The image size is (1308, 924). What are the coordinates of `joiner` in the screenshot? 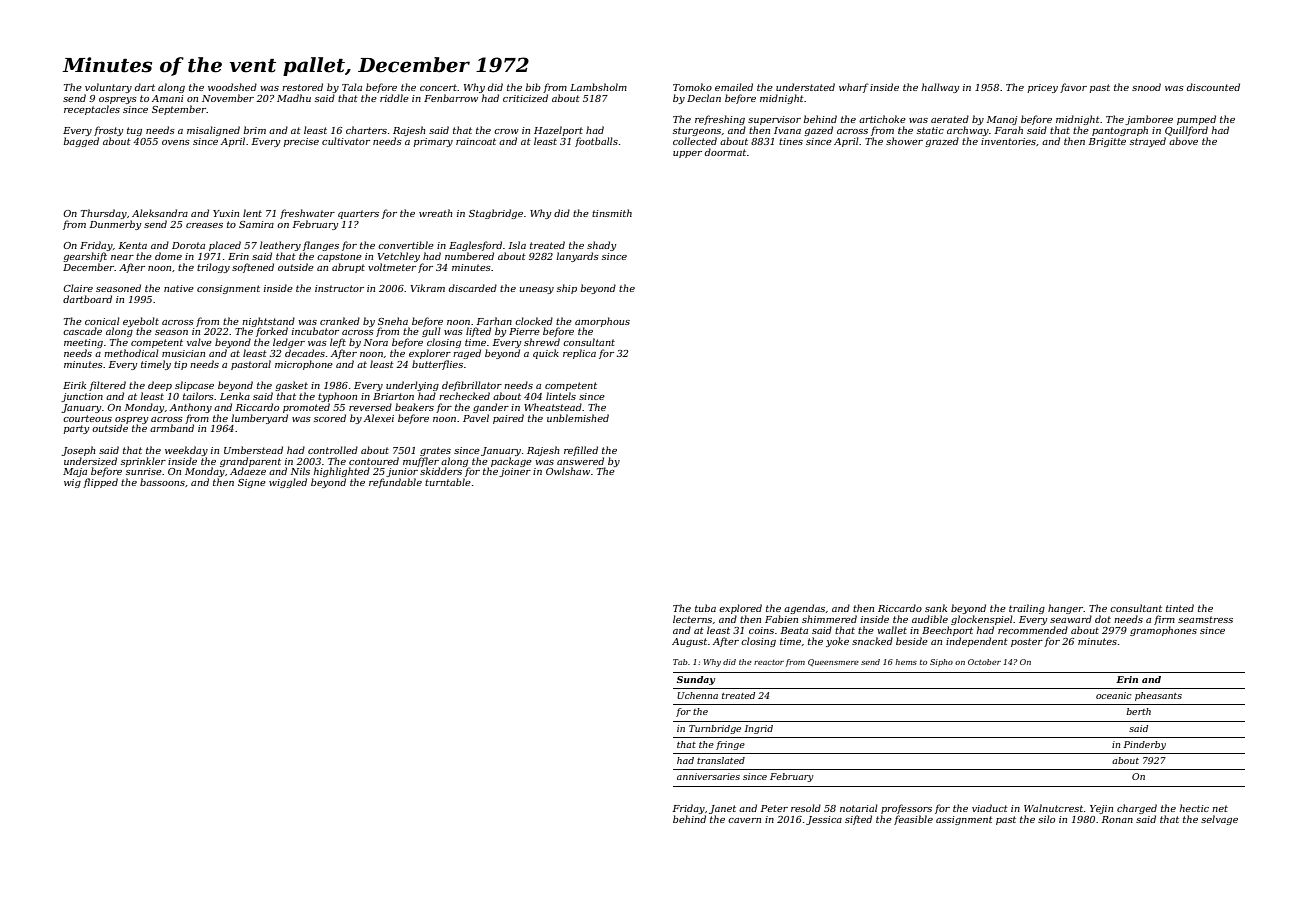 It's located at (515, 472).
